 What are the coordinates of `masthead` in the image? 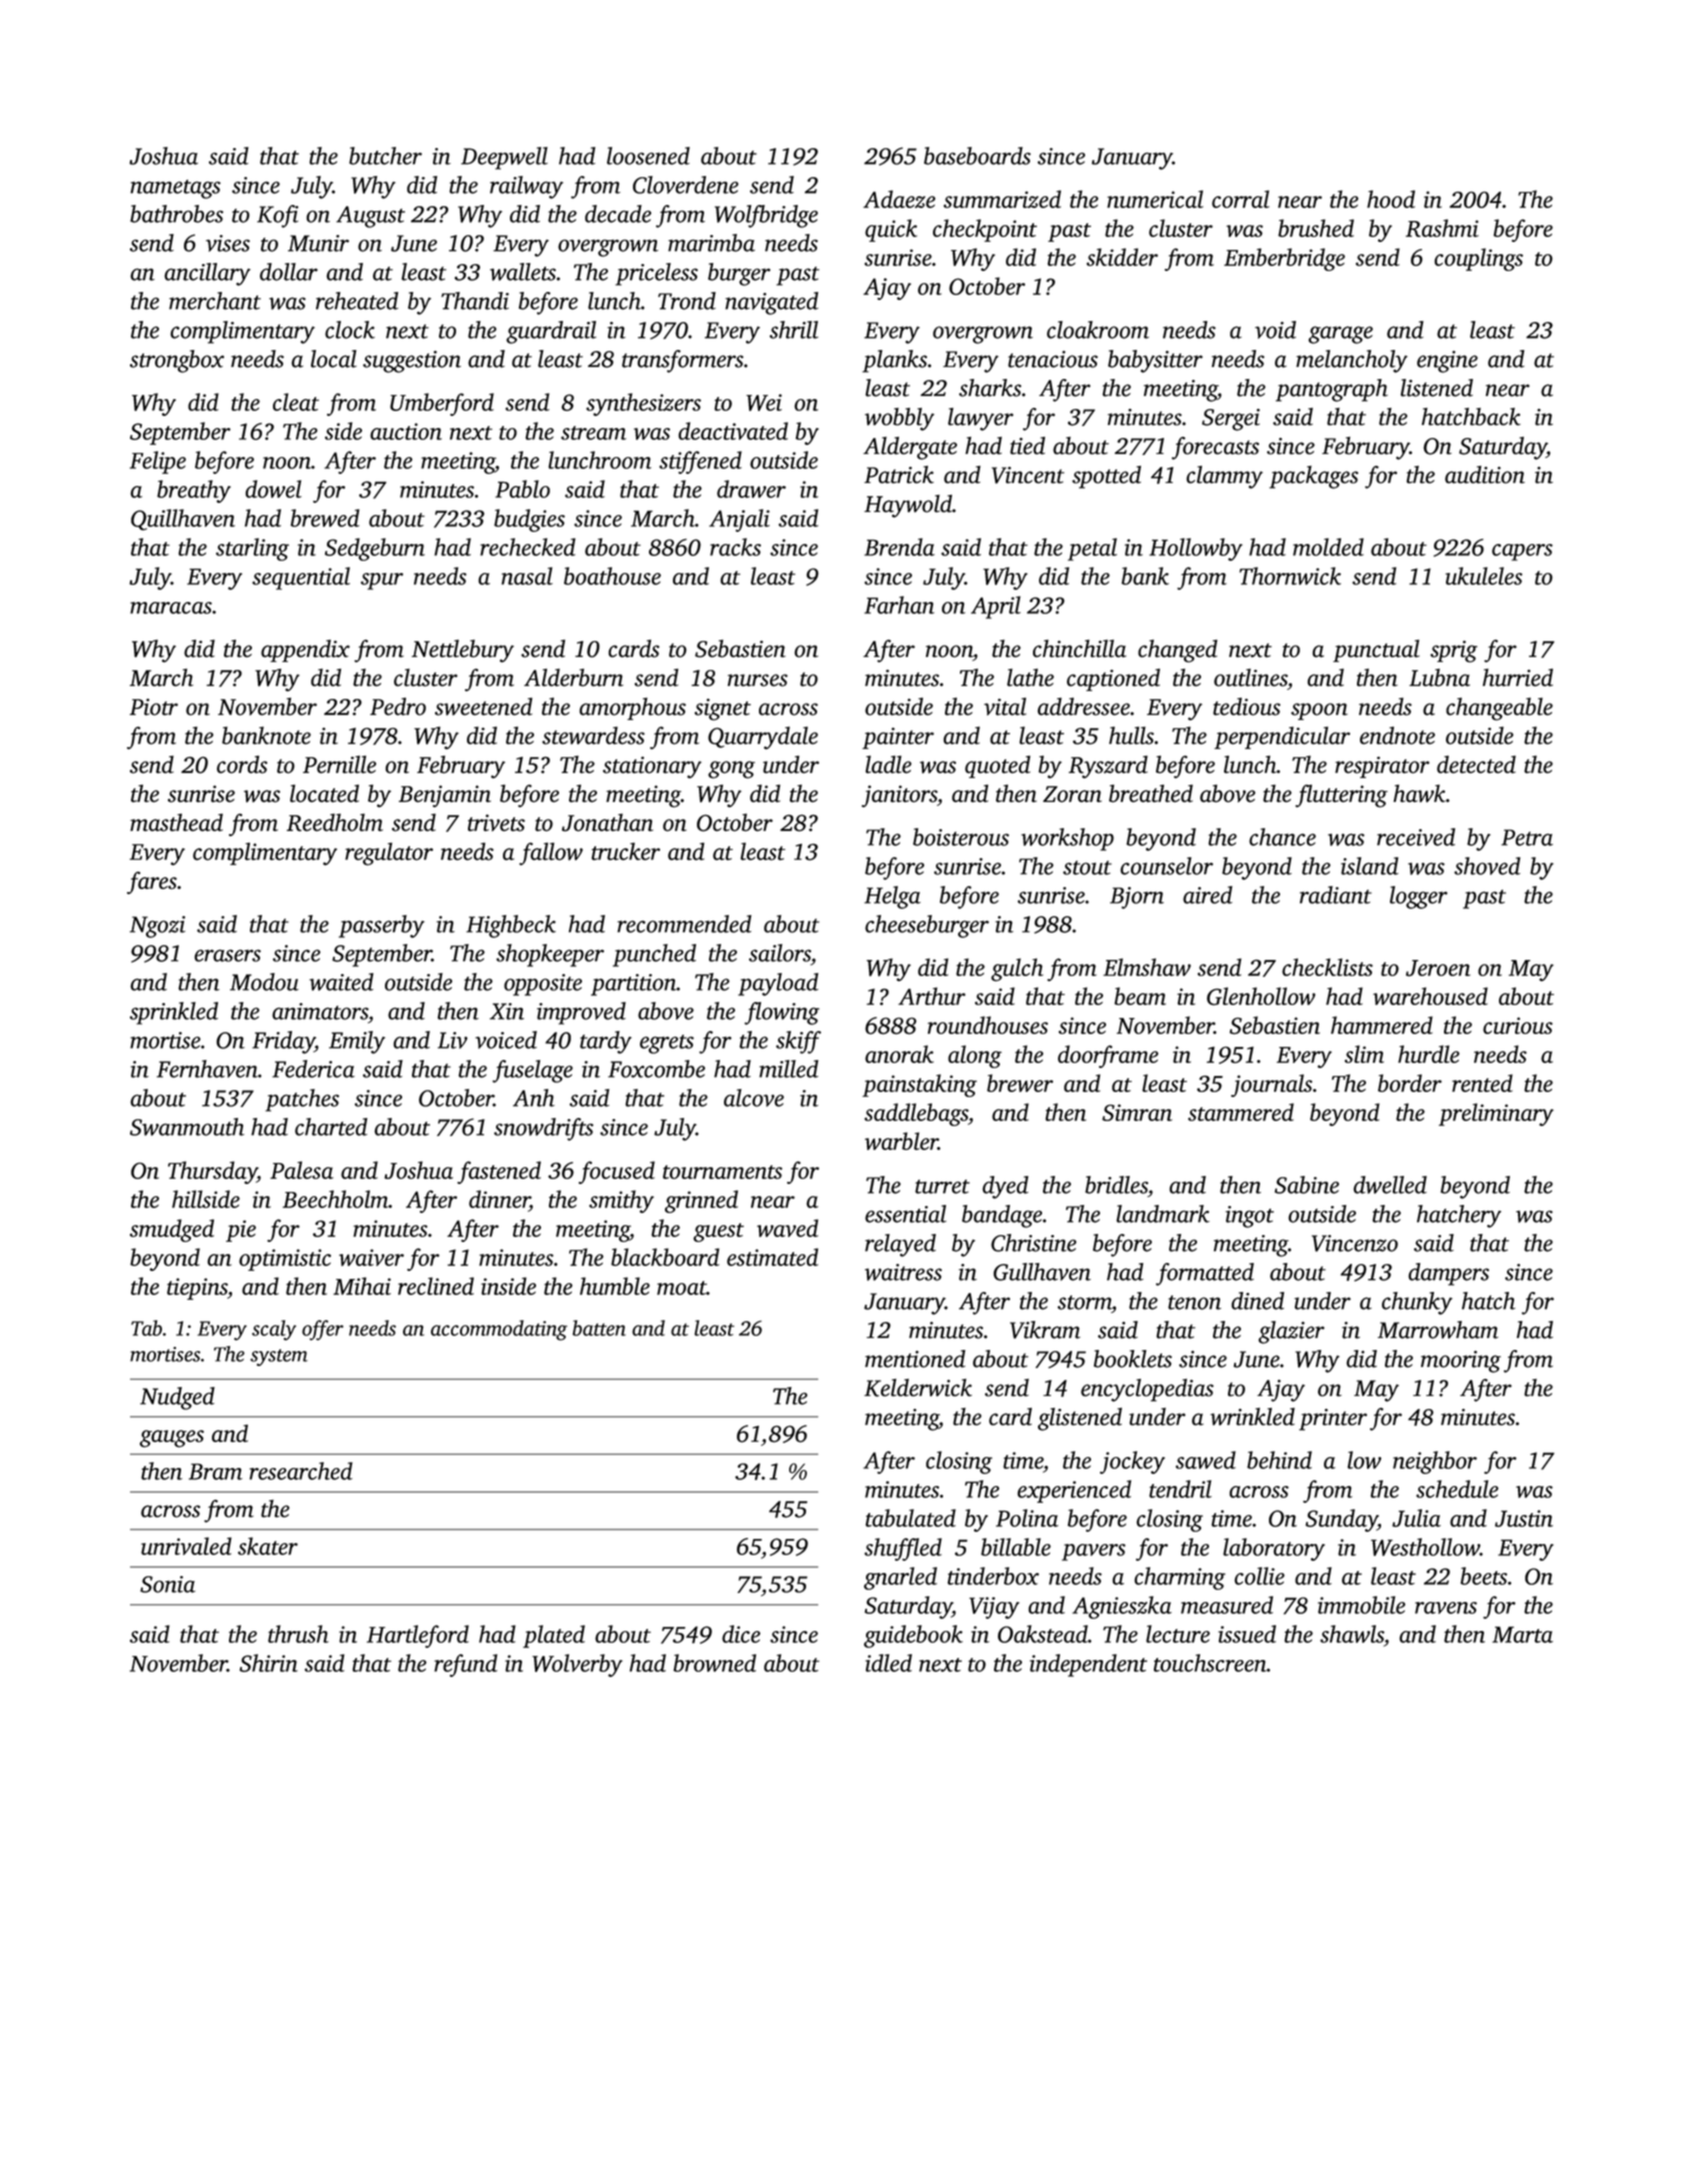 It's located at (176, 822).
